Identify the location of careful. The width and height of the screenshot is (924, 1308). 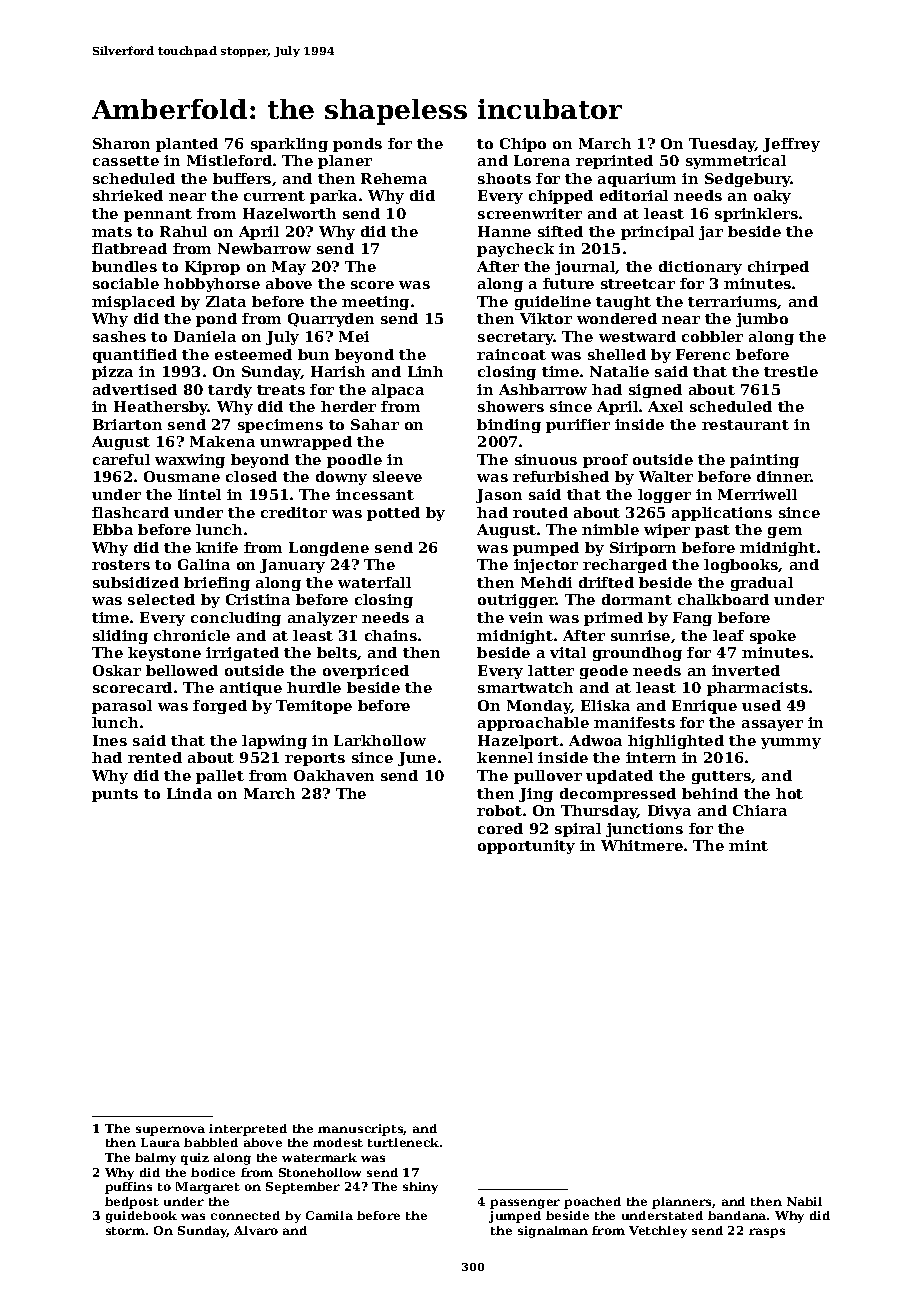
(121, 459).
